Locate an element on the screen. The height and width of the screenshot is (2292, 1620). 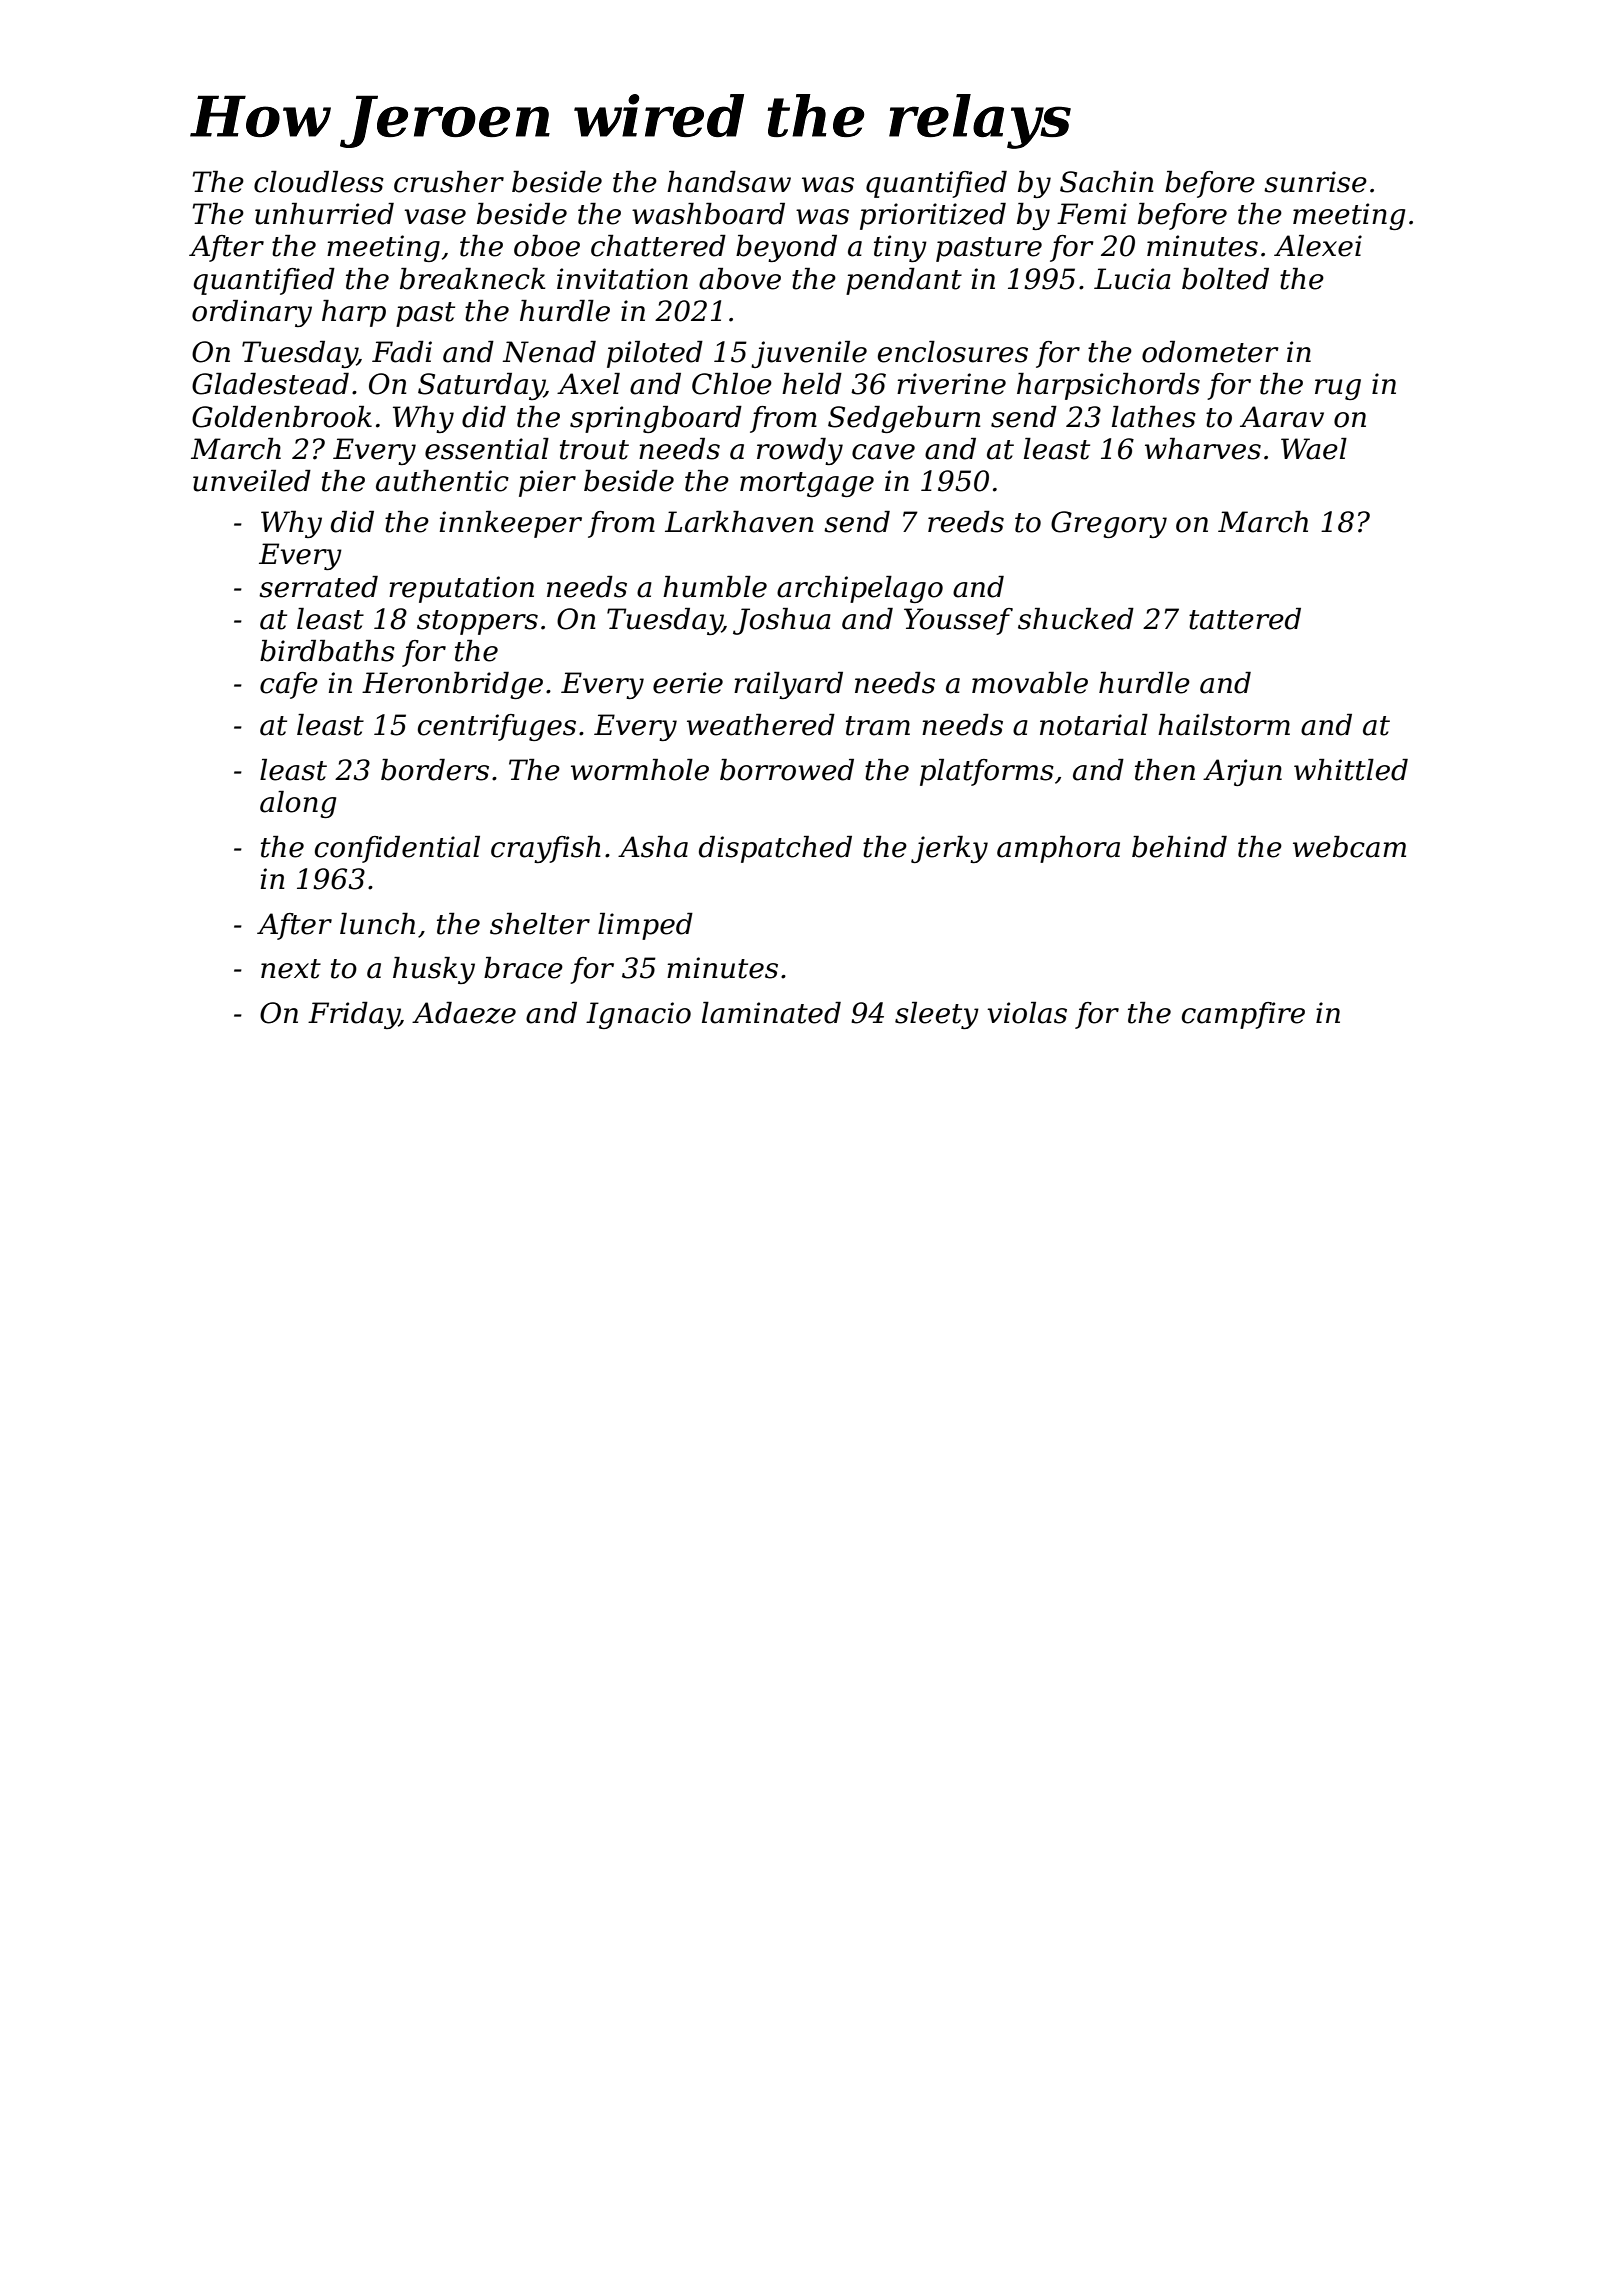
sleety is located at coordinates (937, 1015).
